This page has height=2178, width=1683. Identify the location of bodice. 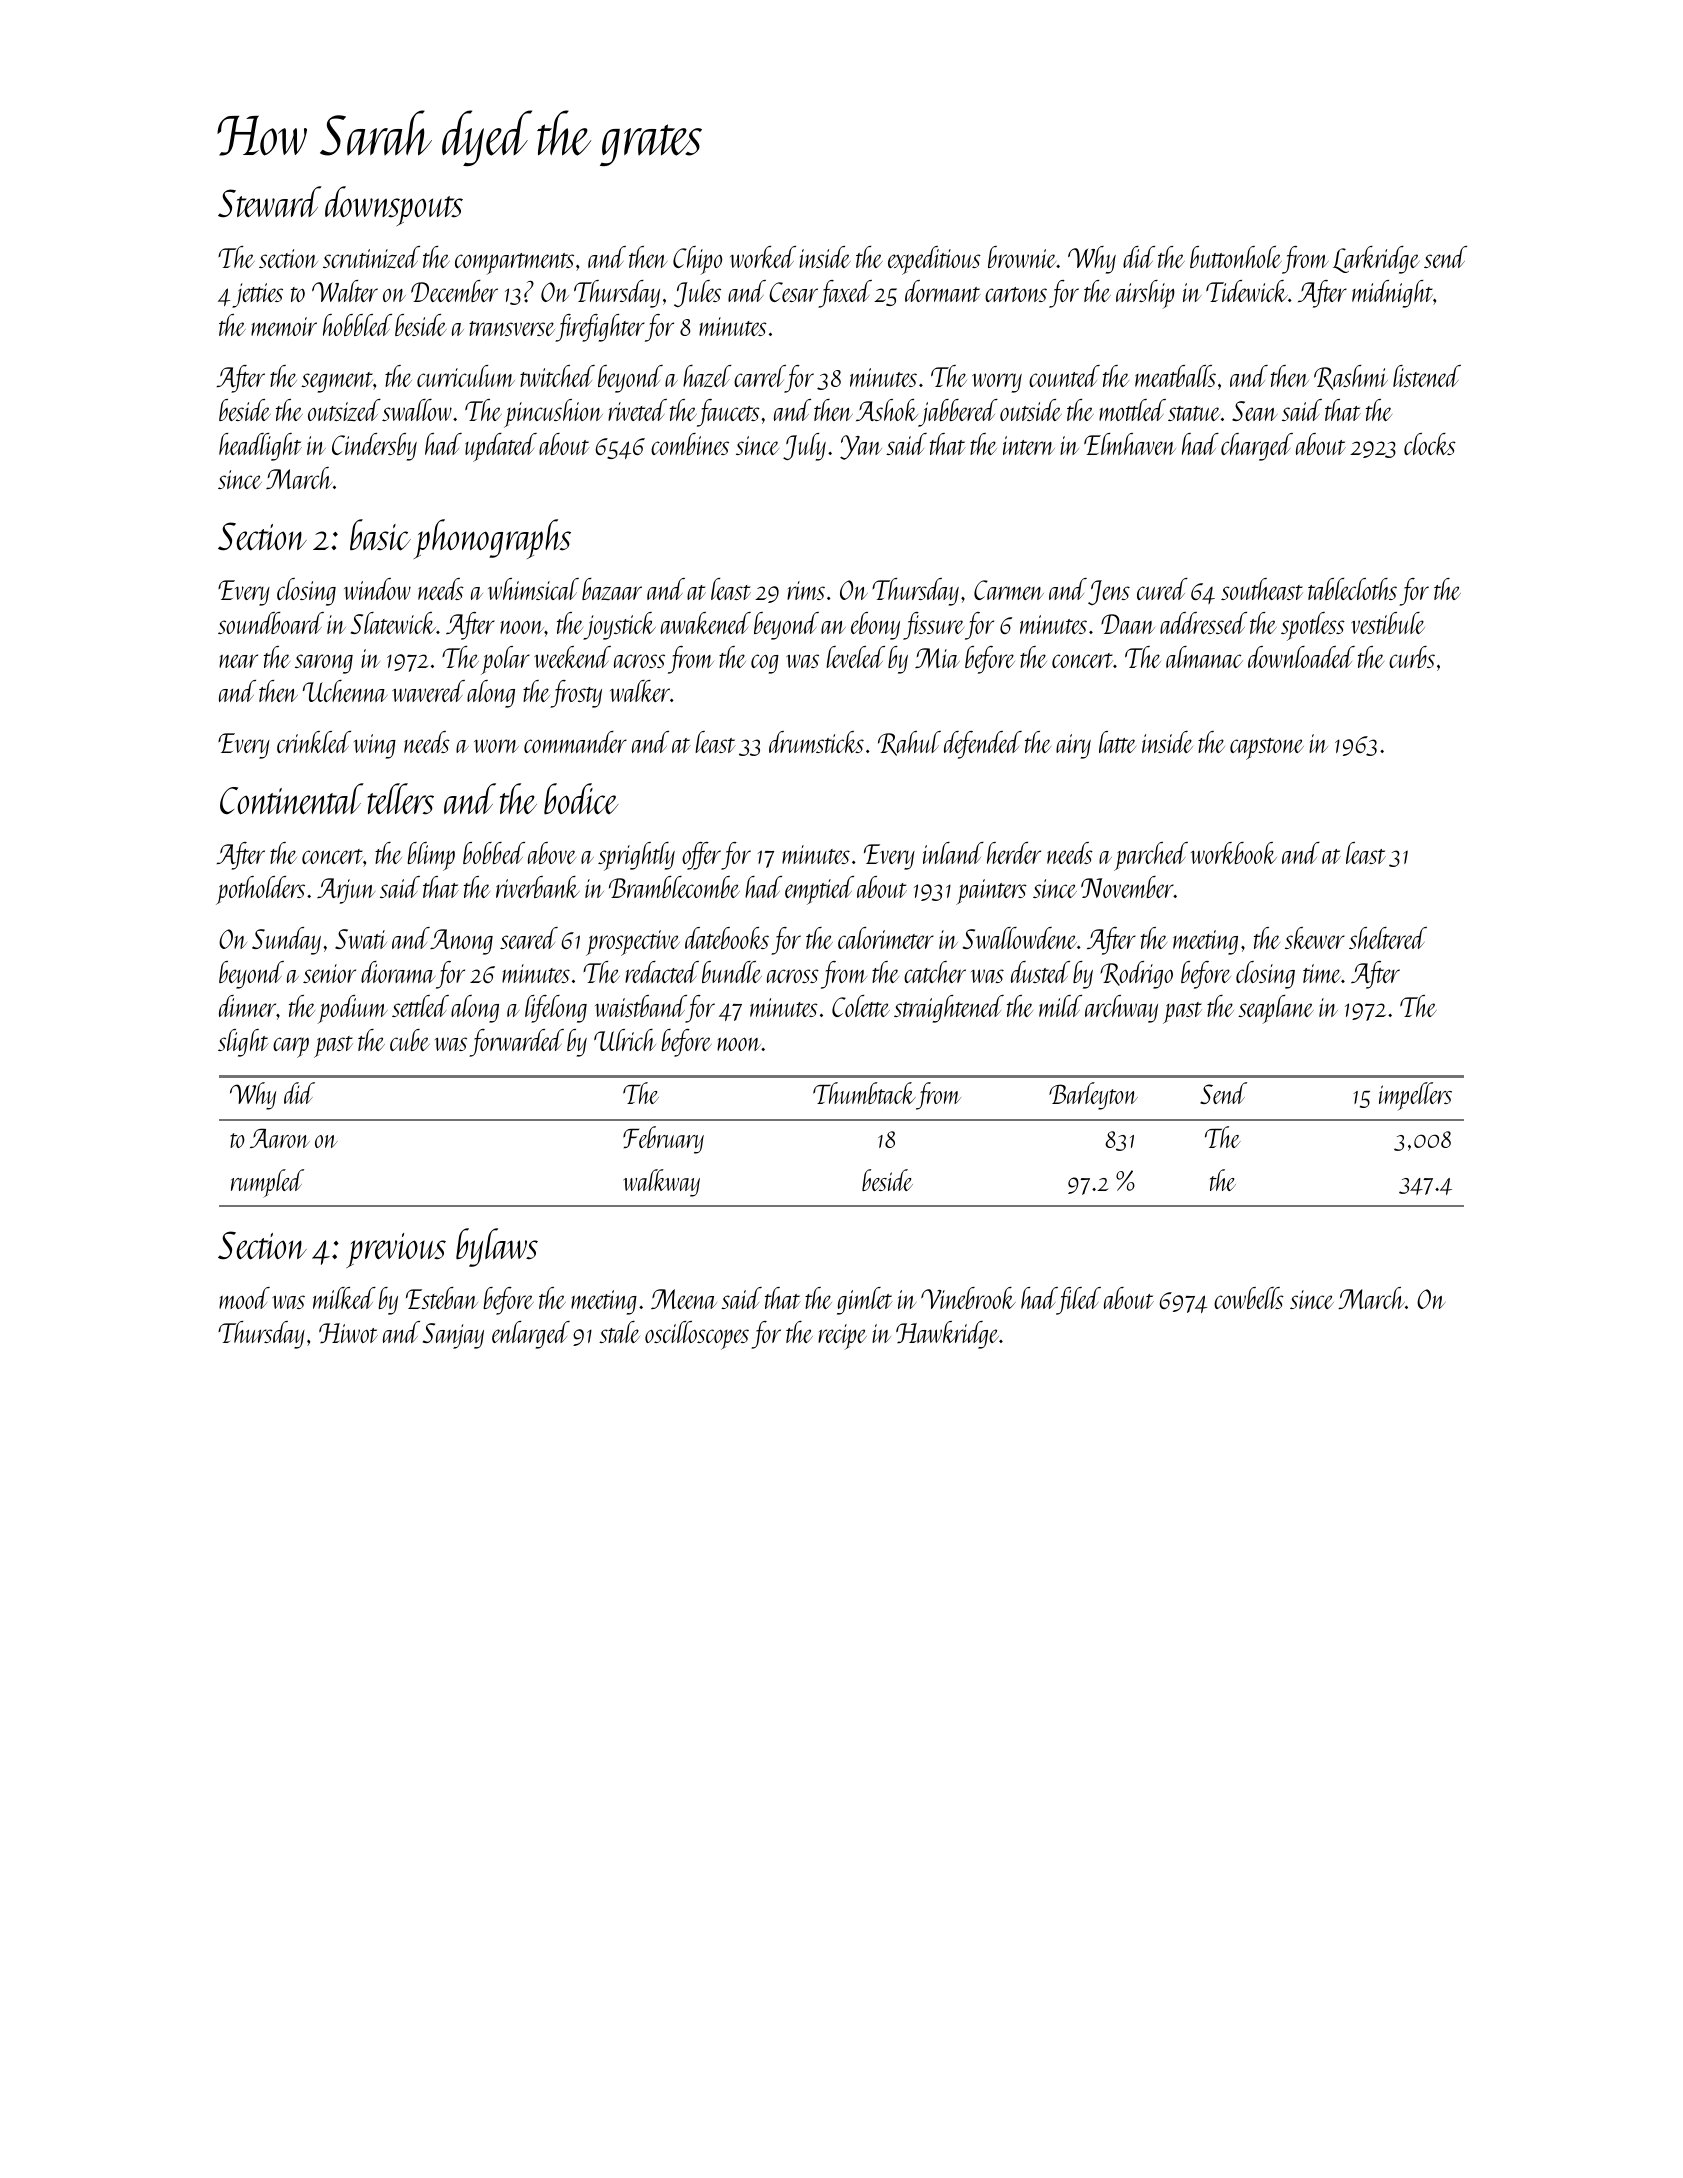
(581, 799).
